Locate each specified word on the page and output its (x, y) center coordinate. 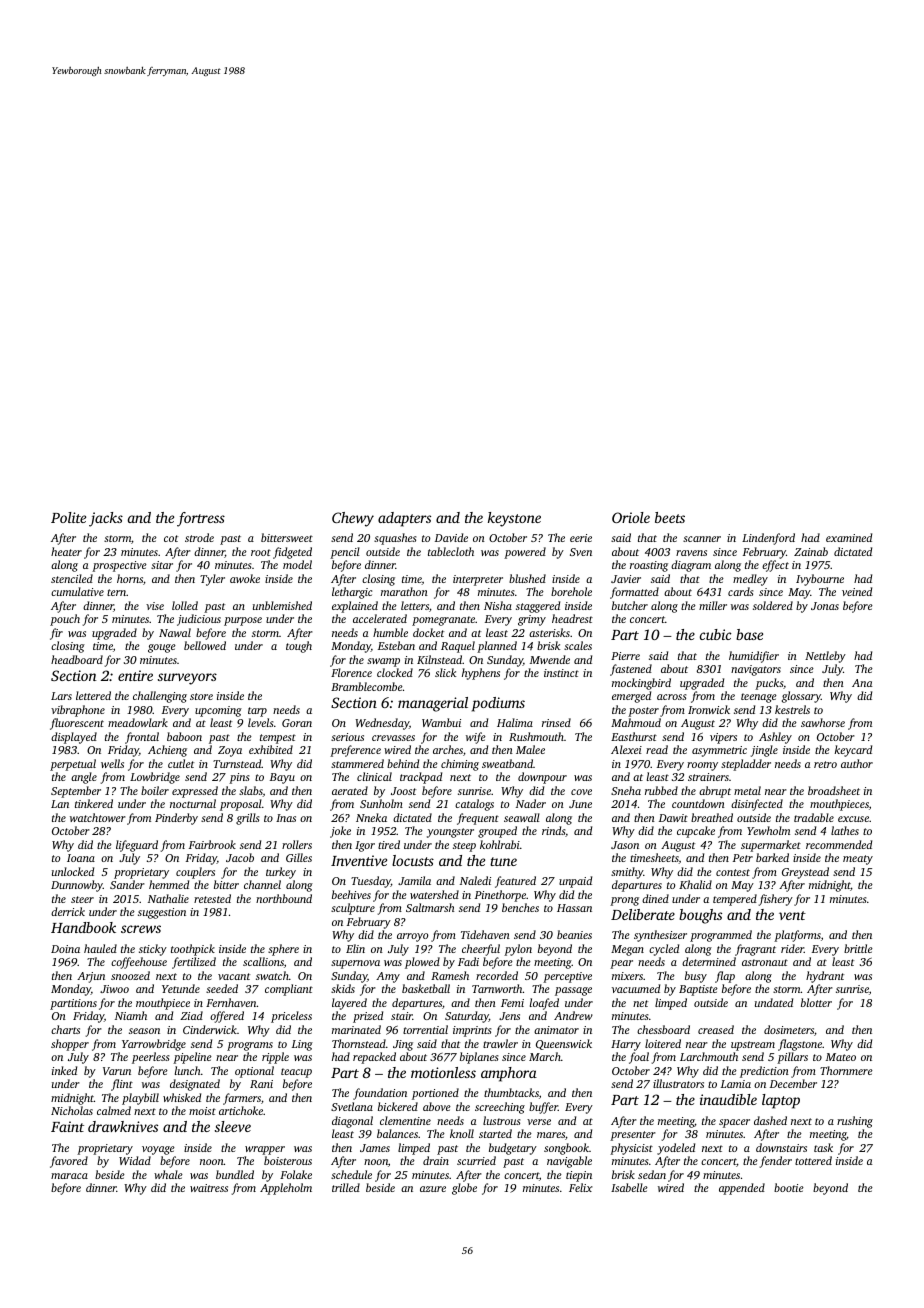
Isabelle (629, 1187)
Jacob (240, 857)
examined (849, 537)
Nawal (175, 632)
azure (433, 1189)
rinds (553, 830)
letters (415, 605)
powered (525, 553)
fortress (201, 519)
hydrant (825, 977)
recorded (497, 975)
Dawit (673, 818)
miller (713, 605)
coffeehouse (139, 963)
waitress (209, 1188)
